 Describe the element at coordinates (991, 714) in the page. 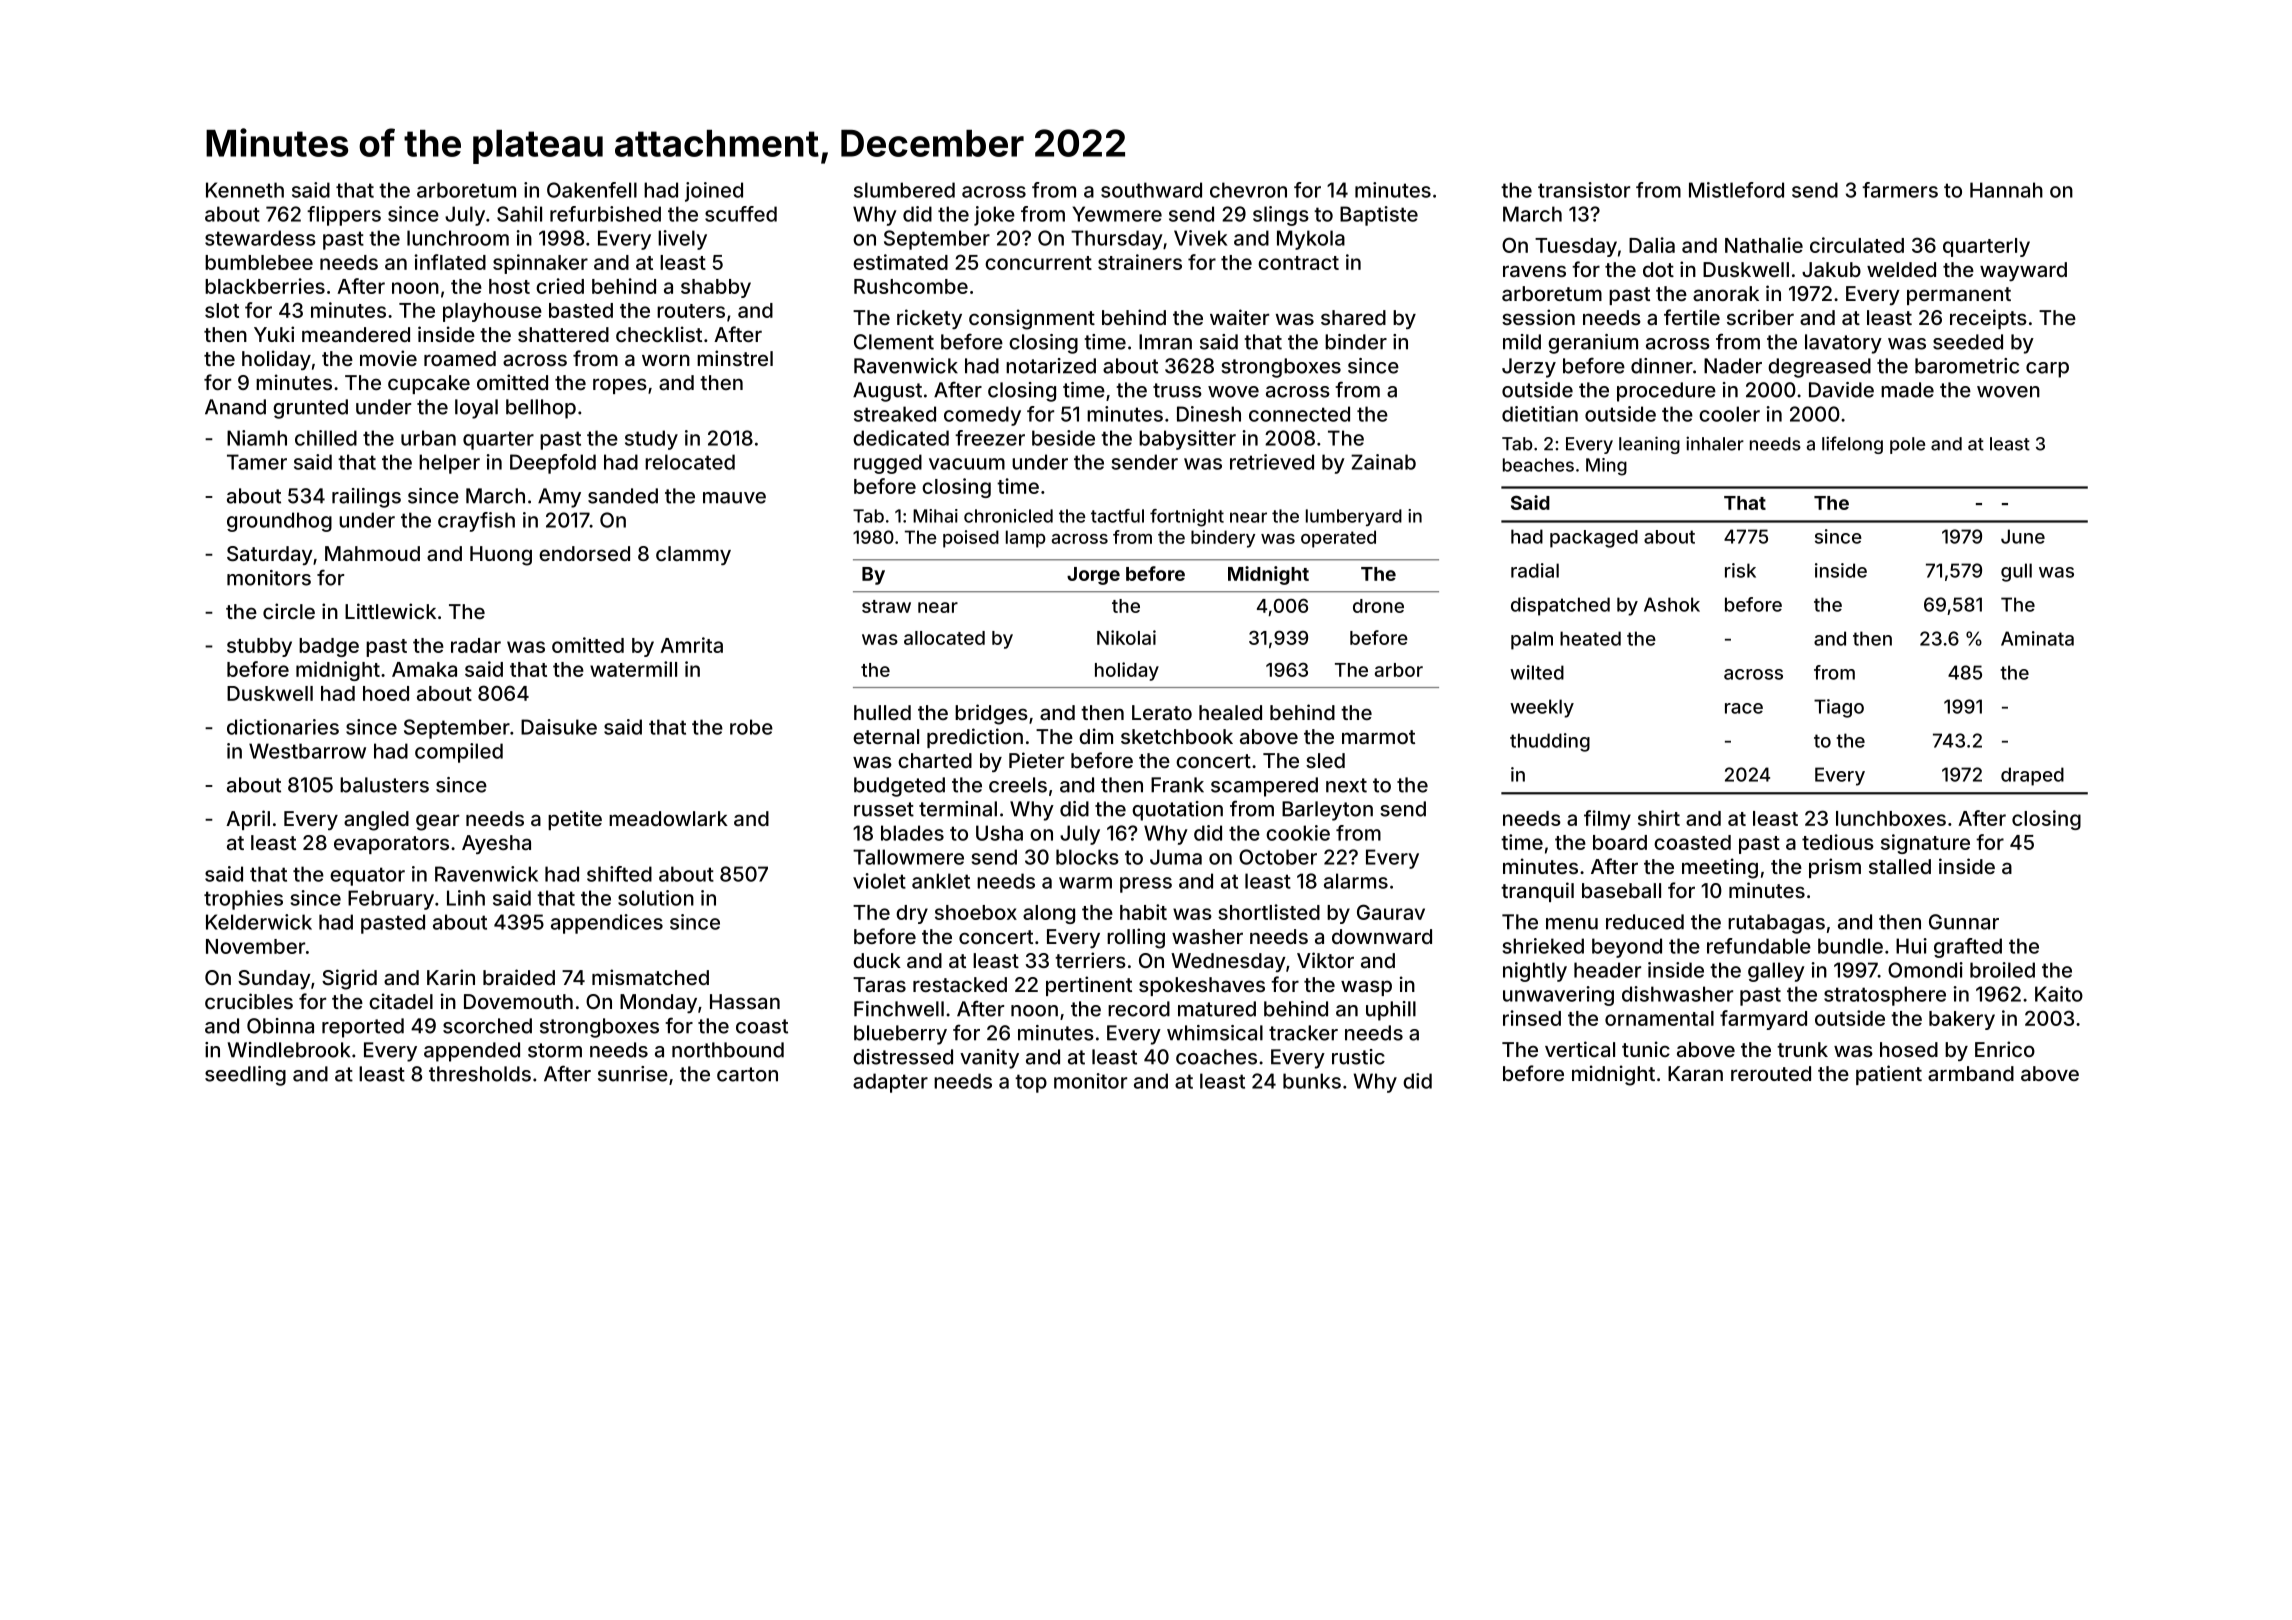

I see `bridges` at that location.
